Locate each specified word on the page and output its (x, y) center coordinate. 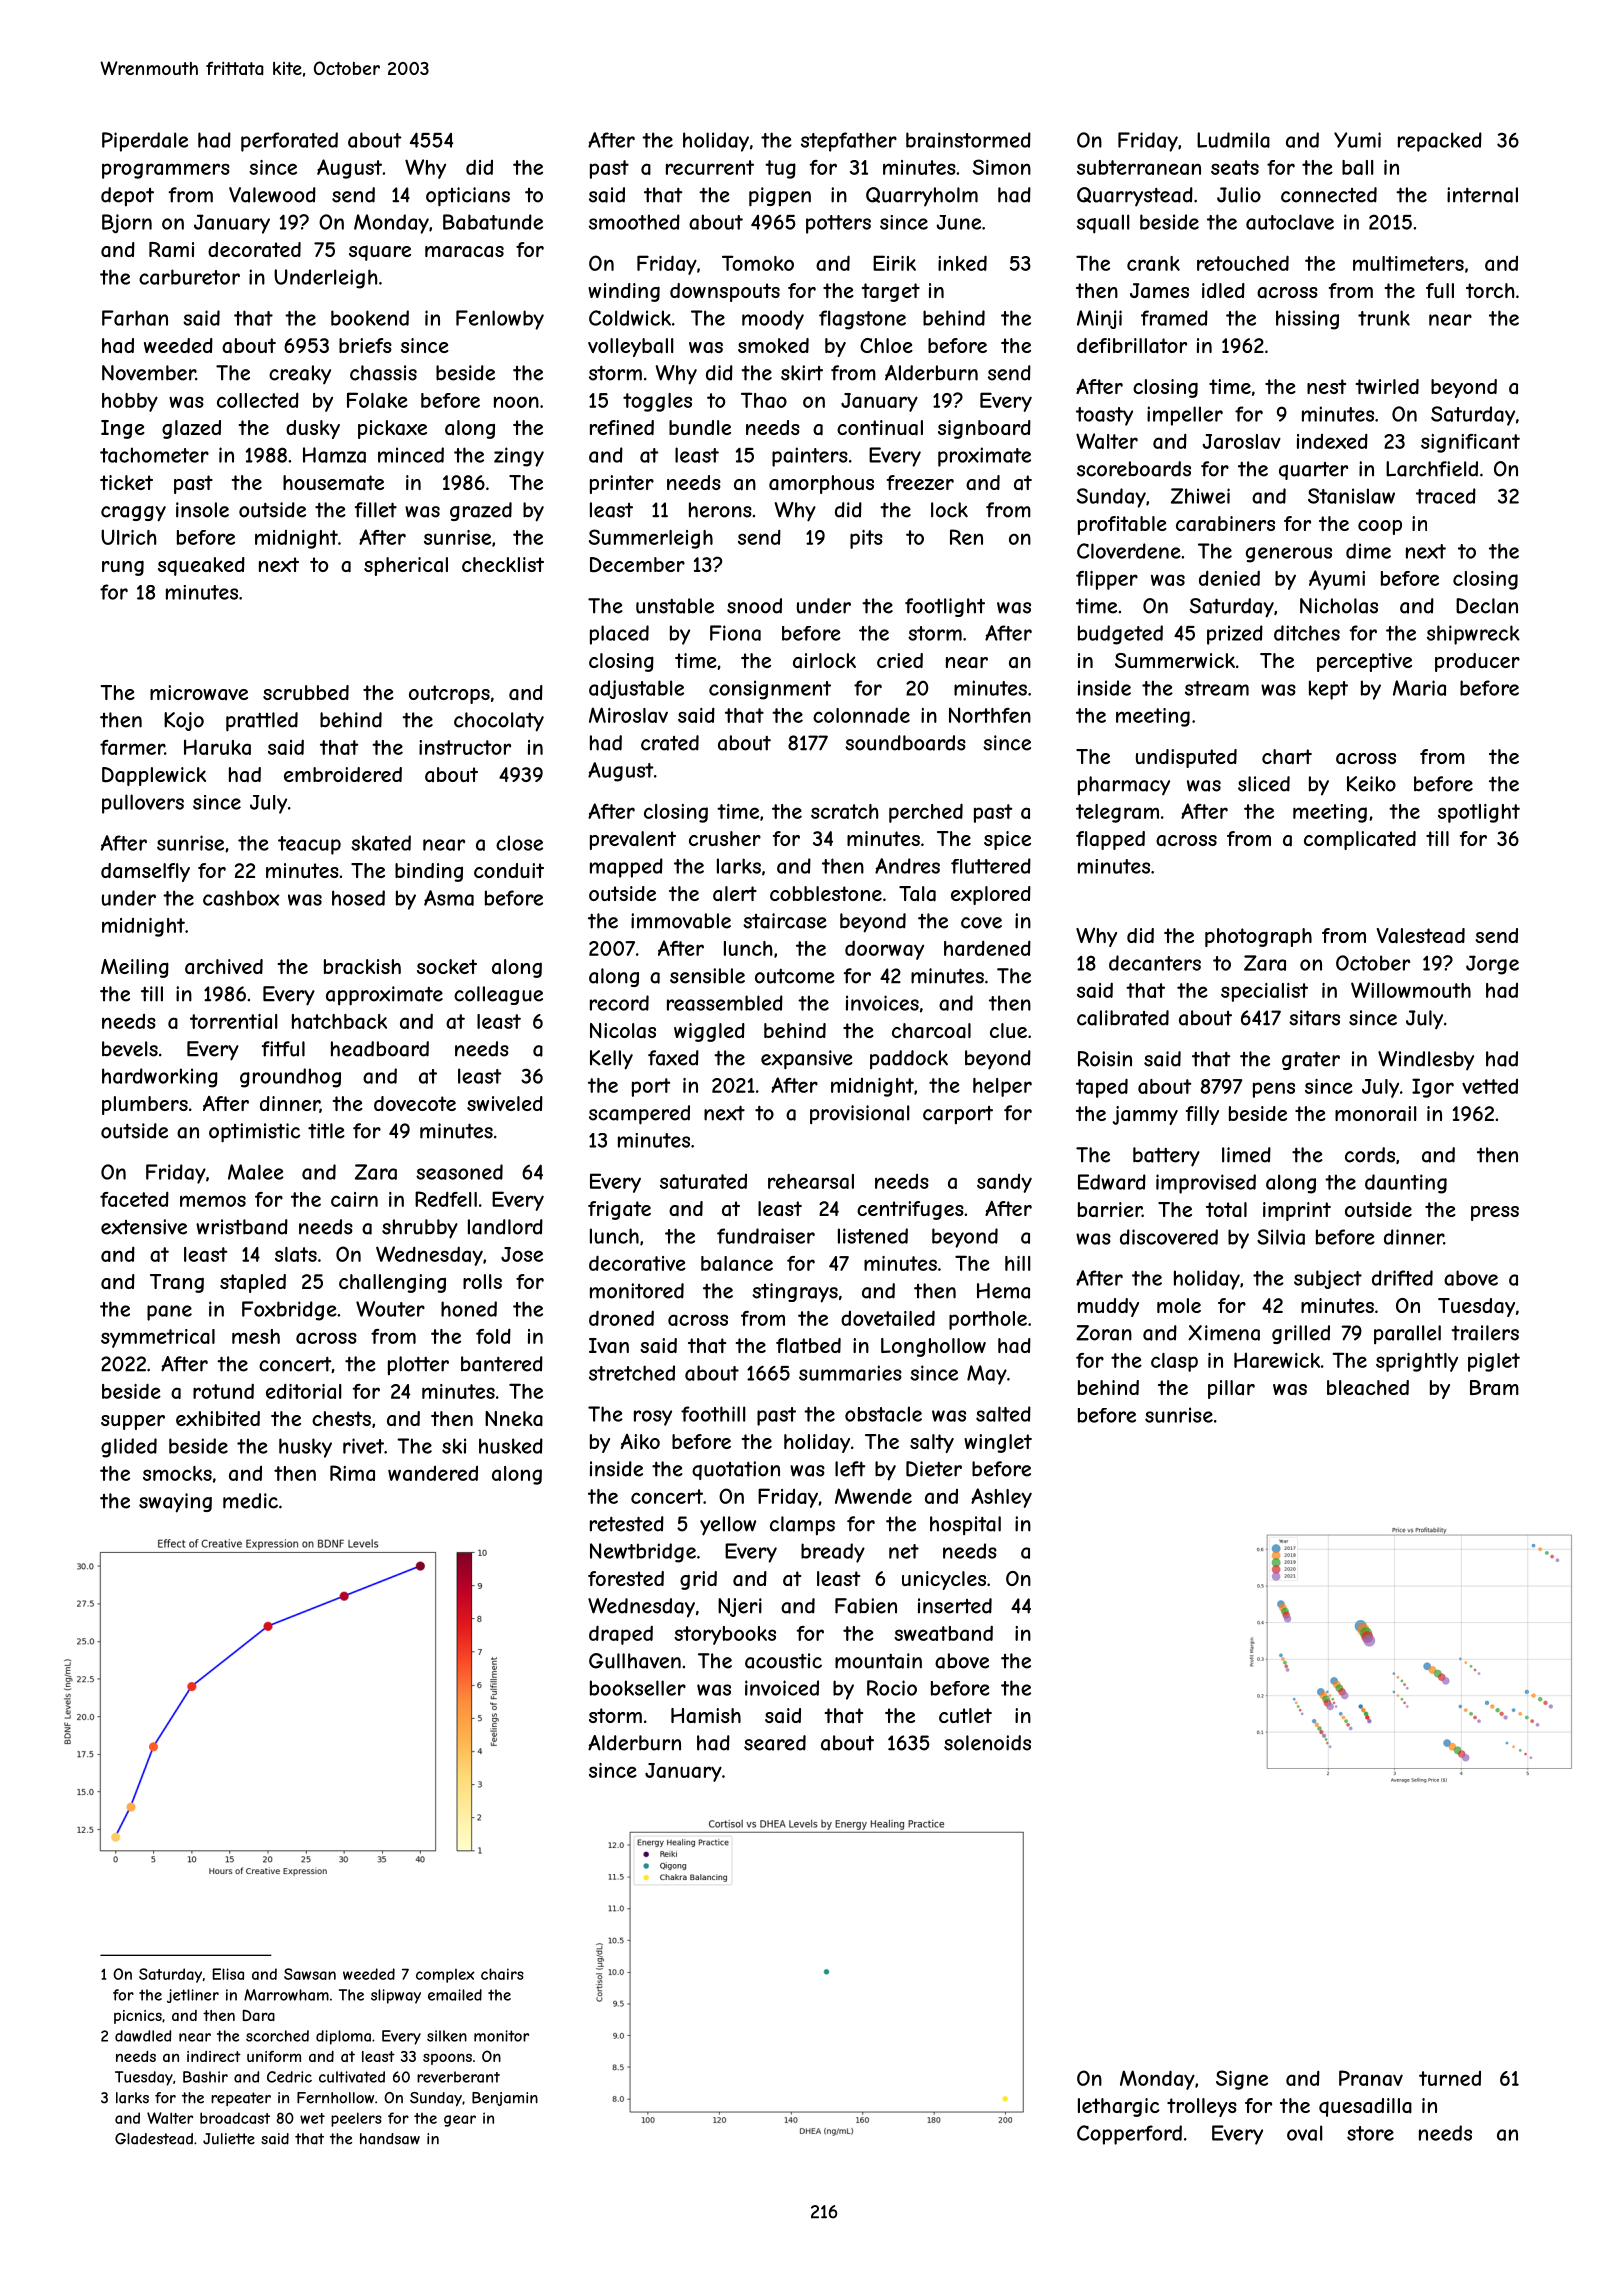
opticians (468, 197)
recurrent (710, 167)
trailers (1485, 1333)
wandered (433, 1473)
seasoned (459, 1172)
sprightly (1417, 1362)
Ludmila (1233, 140)
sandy (1004, 1183)
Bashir (205, 2077)
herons (720, 510)
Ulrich (129, 537)
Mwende (873, 1496)
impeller (1185, 416)
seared (775, 1743)
